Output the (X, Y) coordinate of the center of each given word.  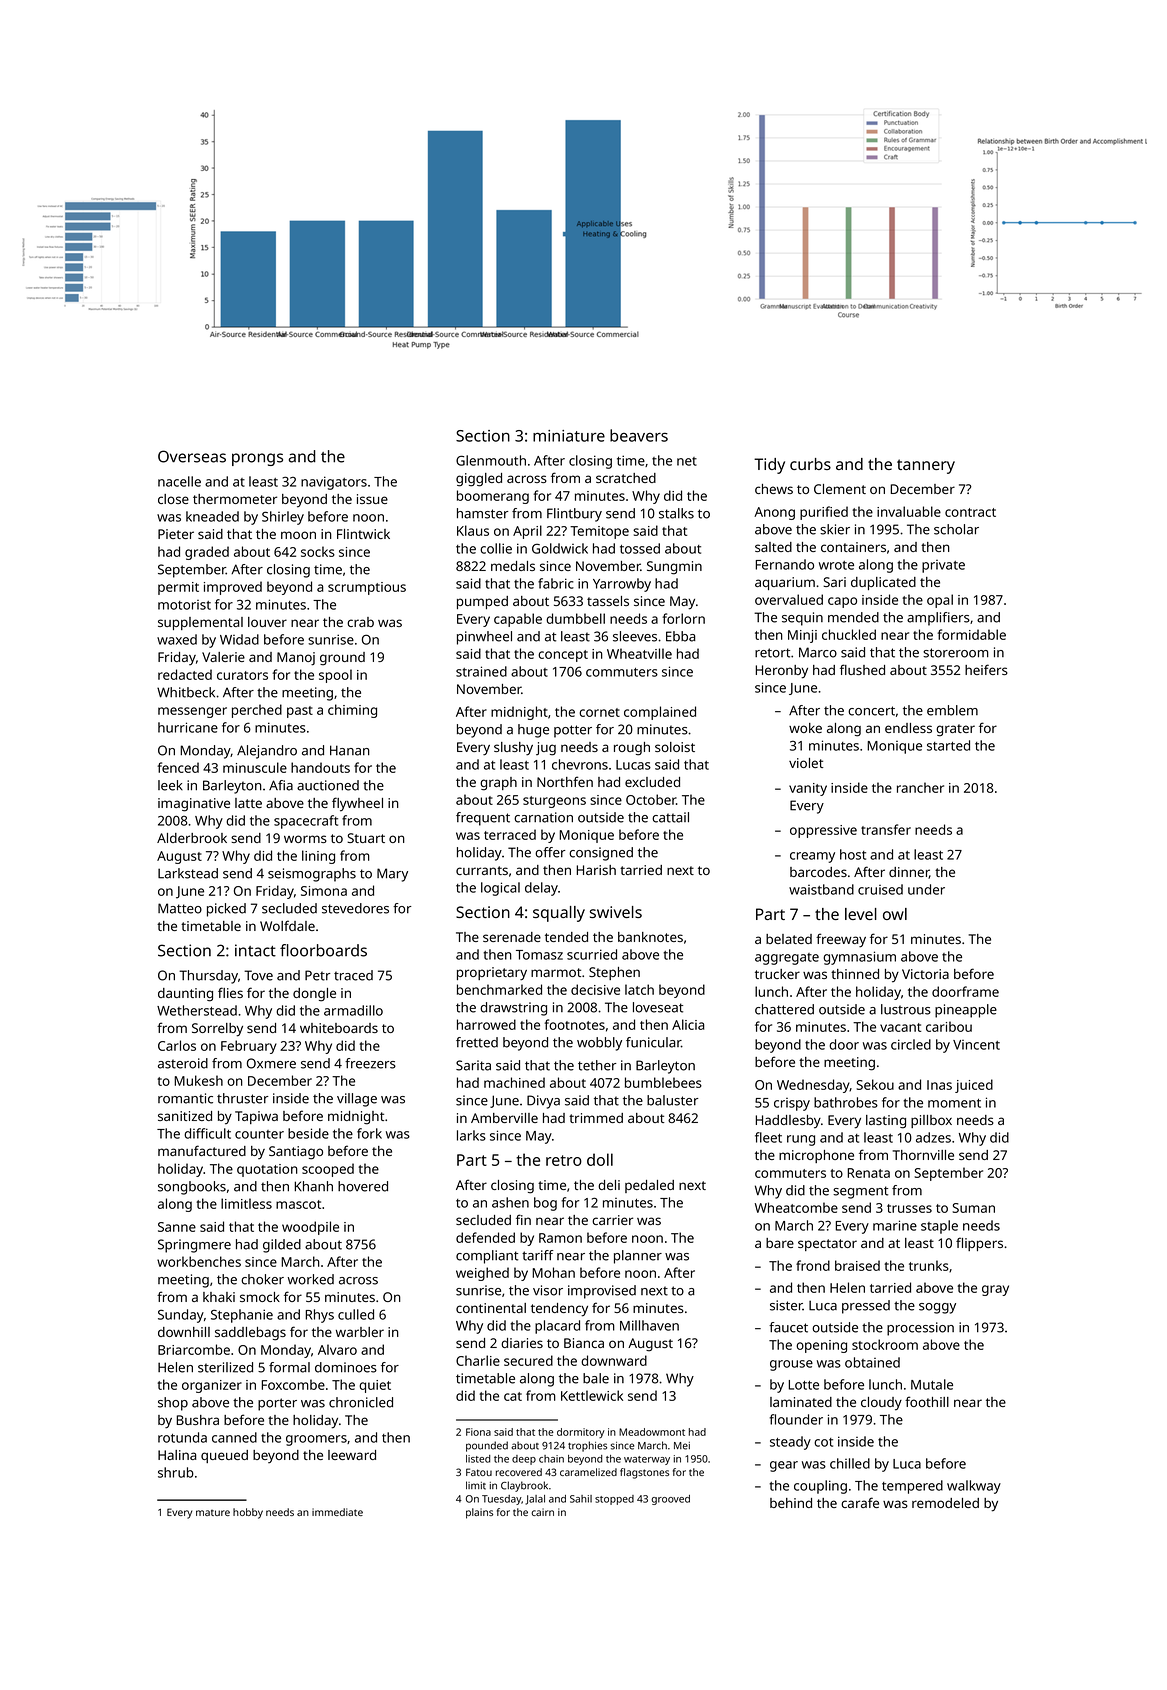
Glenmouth (491, 460)
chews (774, 489)
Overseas (192, 456)
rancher (920, 787)
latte (248, 803)
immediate (337, 1512)
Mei (682, 1446)
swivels (616, 912)
